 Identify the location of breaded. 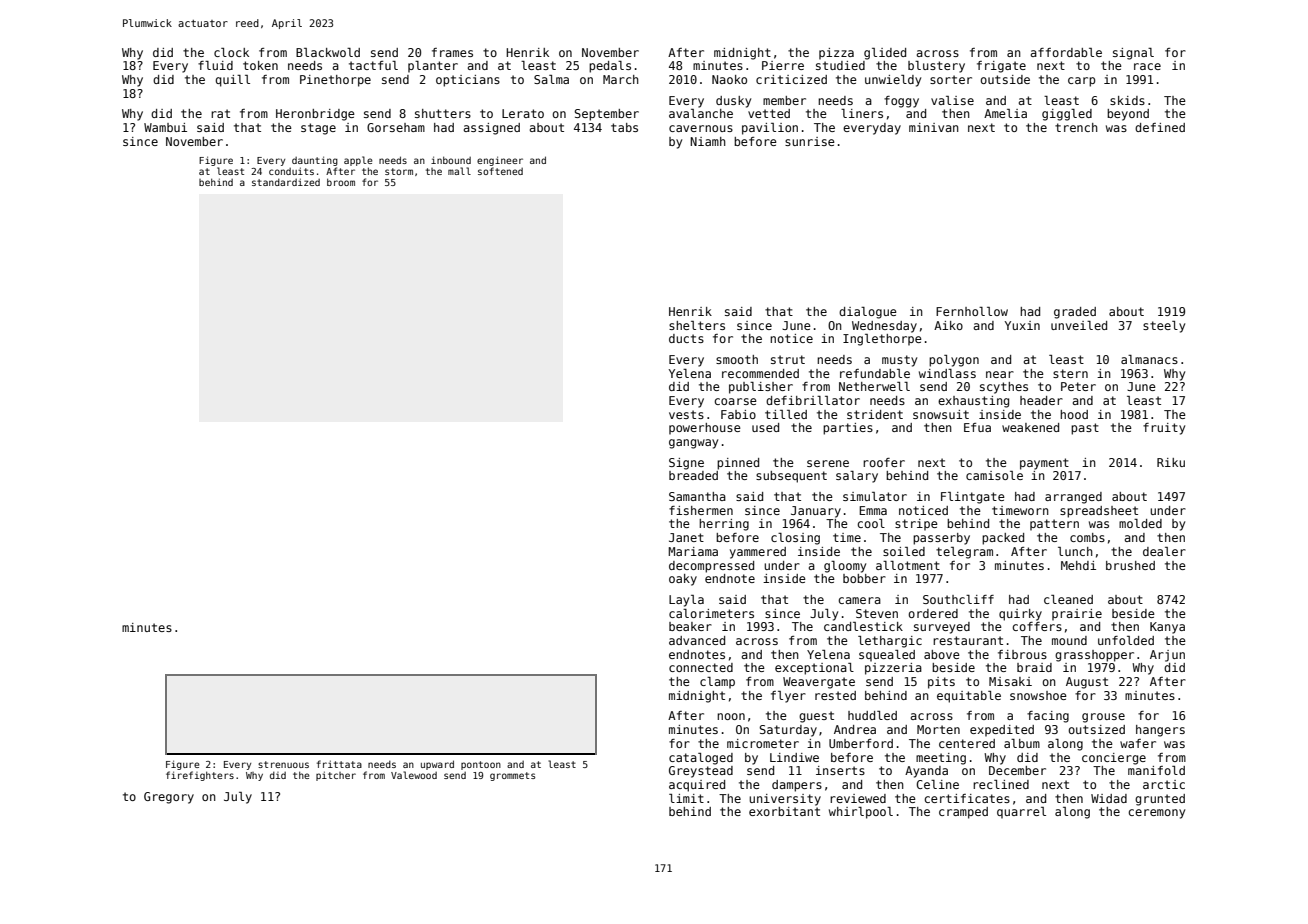
(693, 475).
